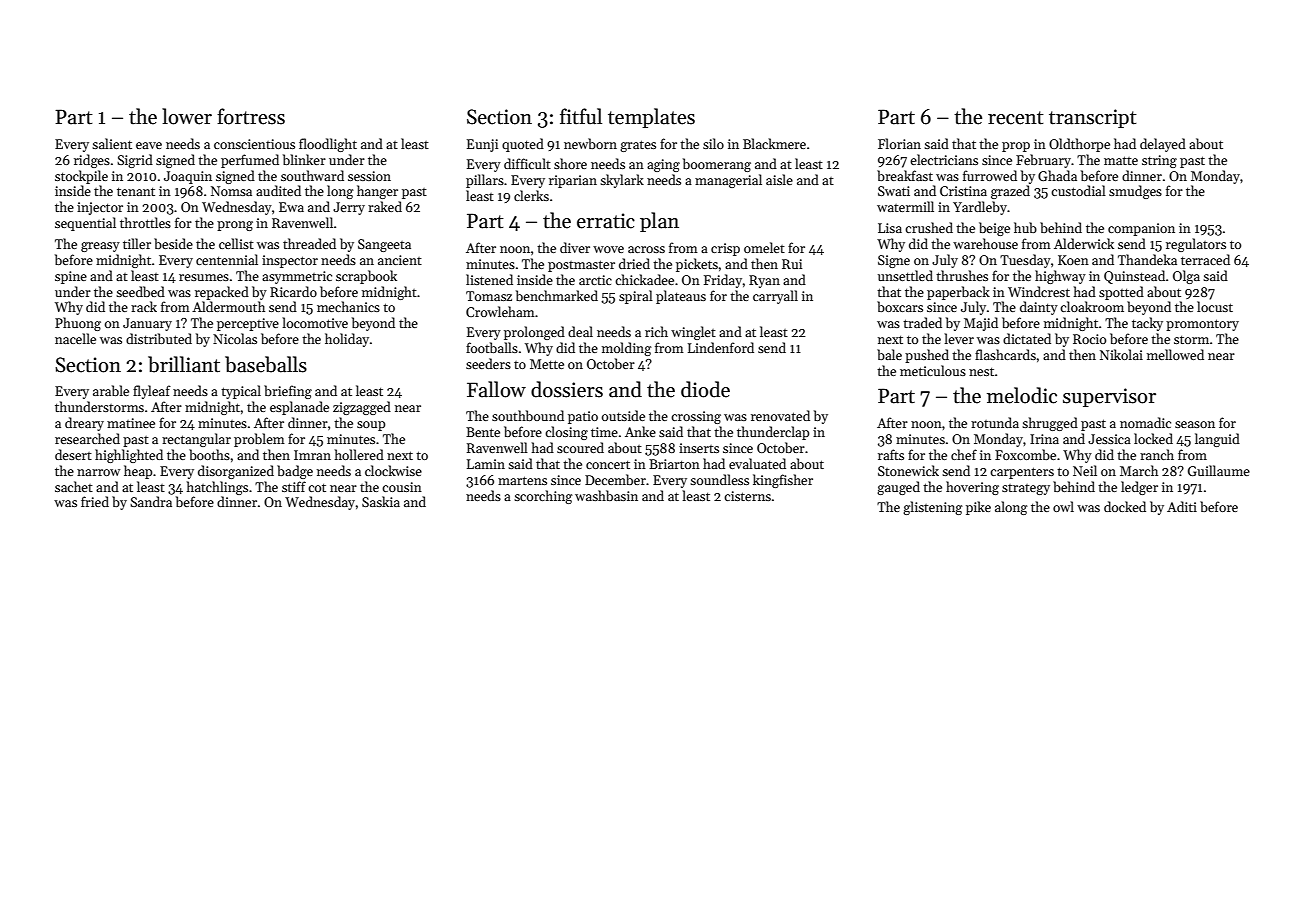  What do you see at coordinates (1205, 259) in the screenshot?
I see `terraced` at bounding box center [1205, 259].
